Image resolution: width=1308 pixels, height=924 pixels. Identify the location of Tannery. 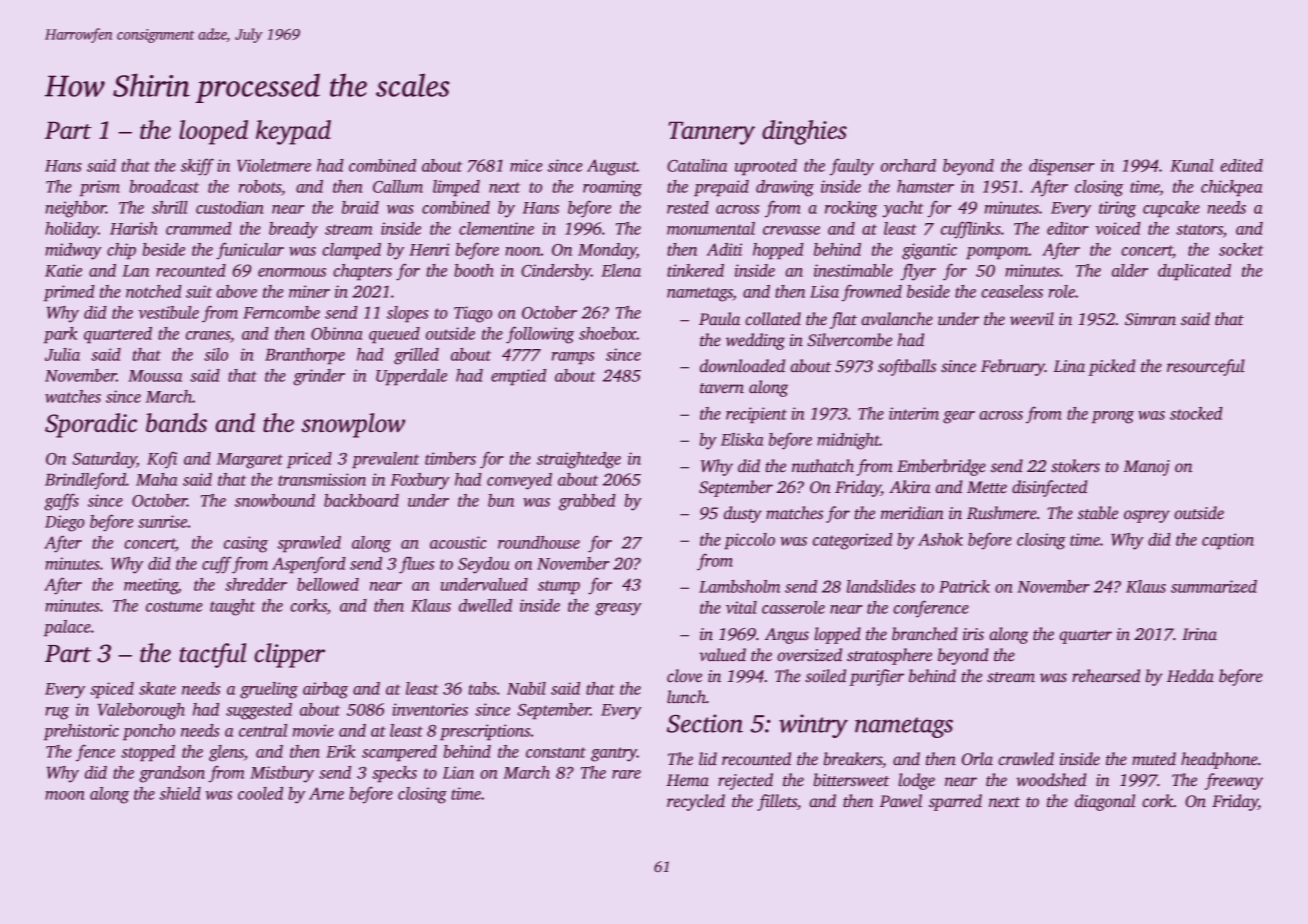
(712, 133).
